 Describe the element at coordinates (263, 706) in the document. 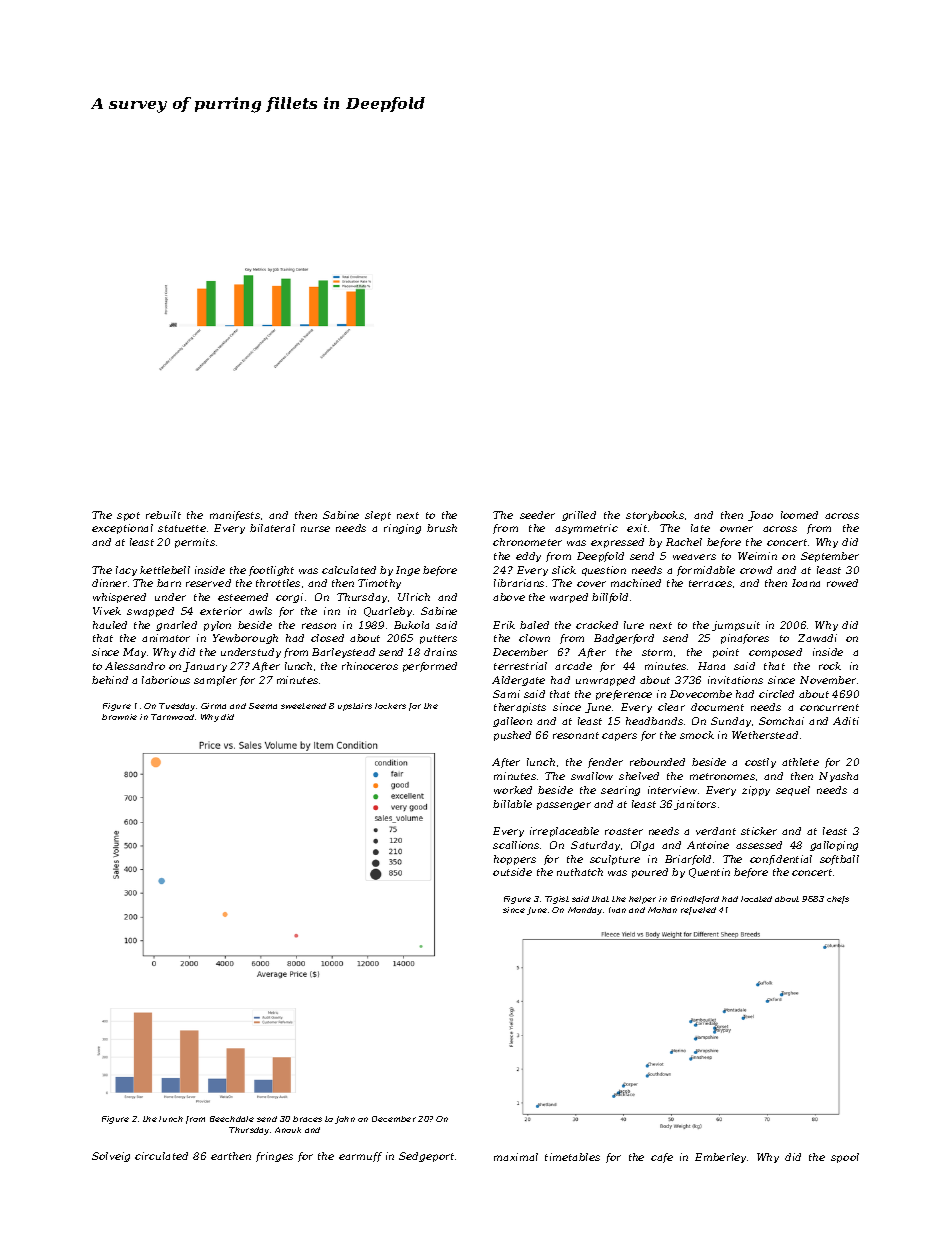

I see `Seema` at that location.
